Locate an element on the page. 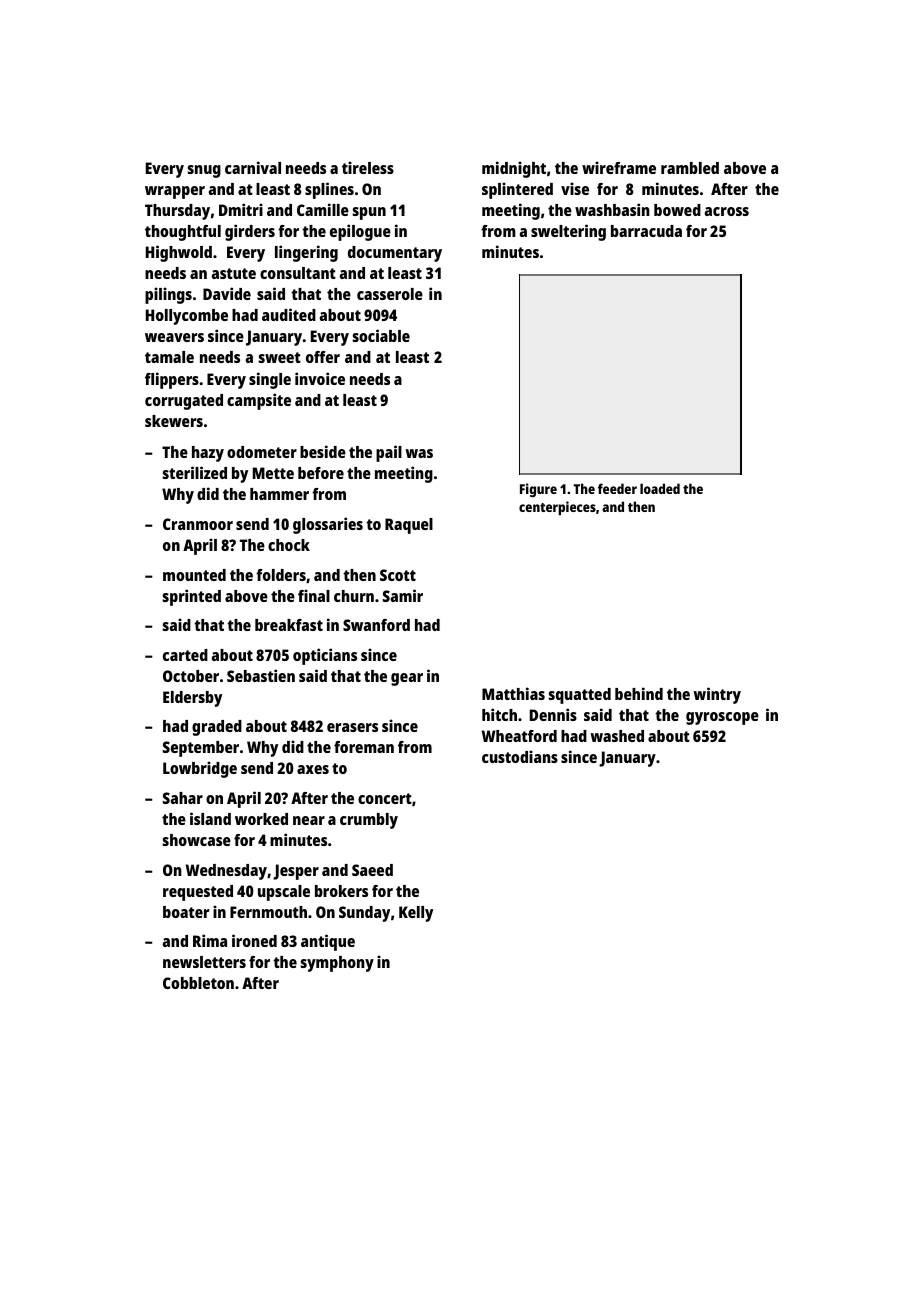 The image size is (924, 1311). sprinted is located at coordinates (191, 597).
